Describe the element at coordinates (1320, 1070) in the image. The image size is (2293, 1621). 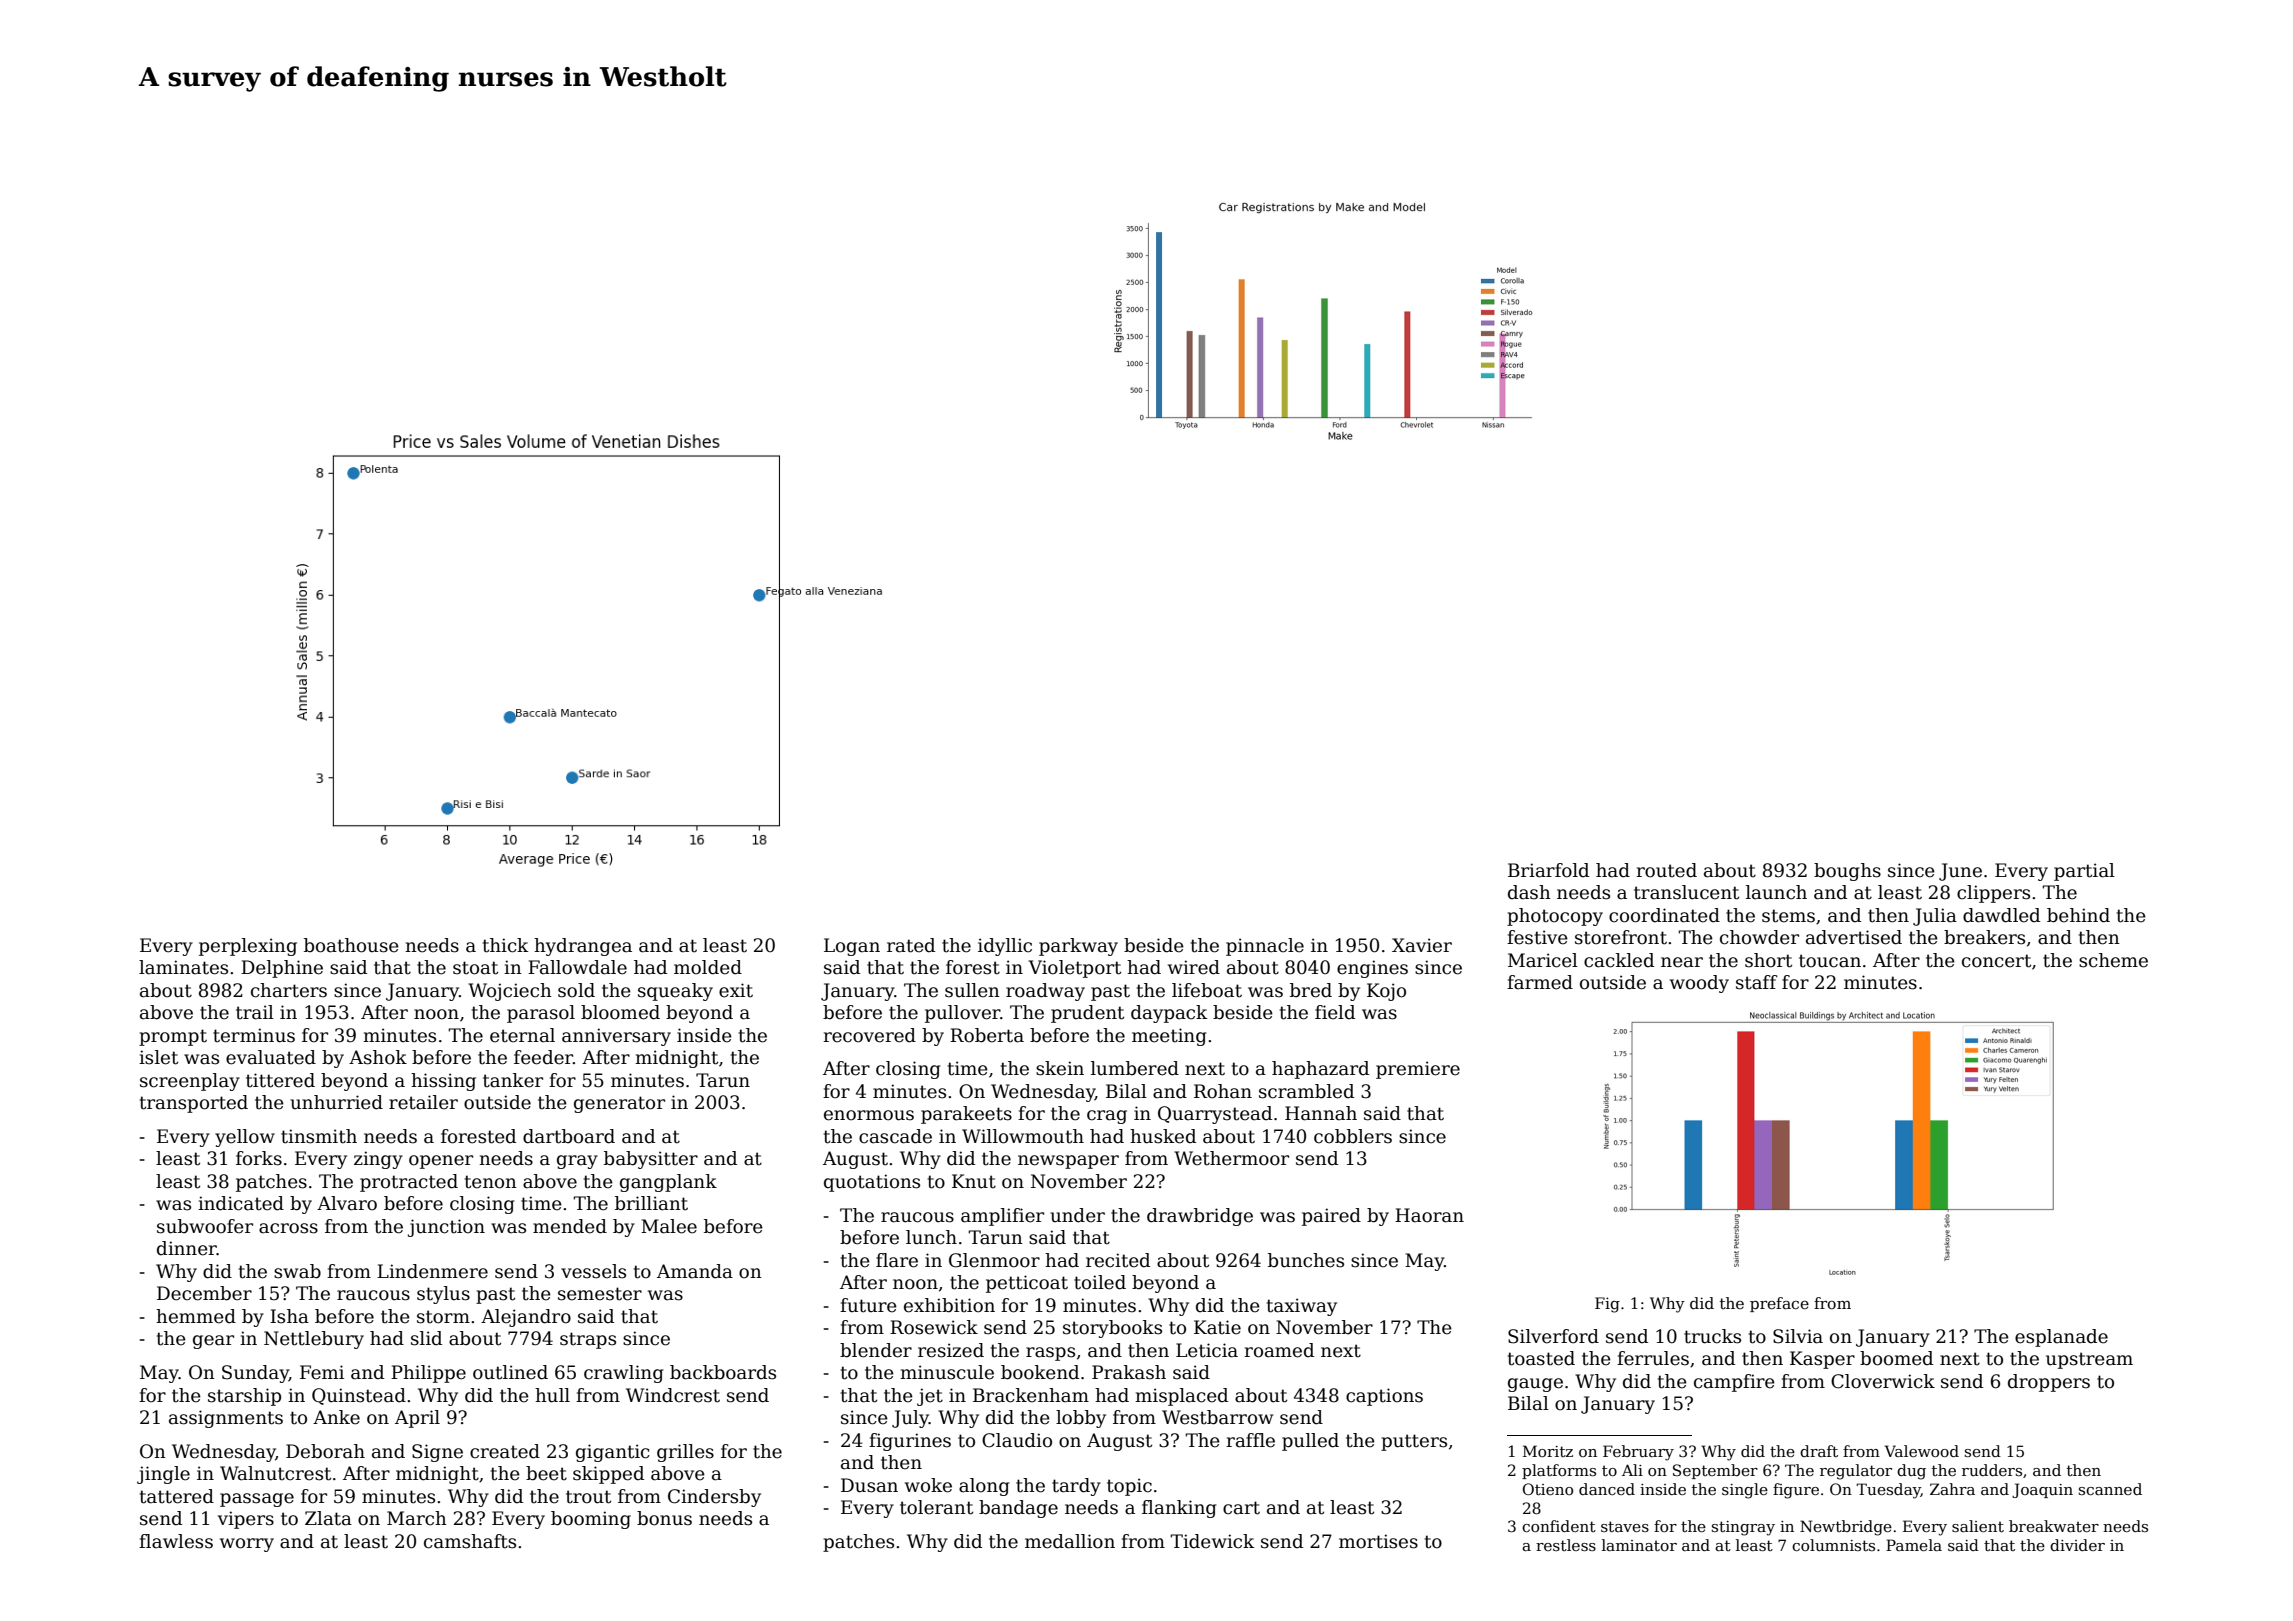
I see `haphazard` at that location.
